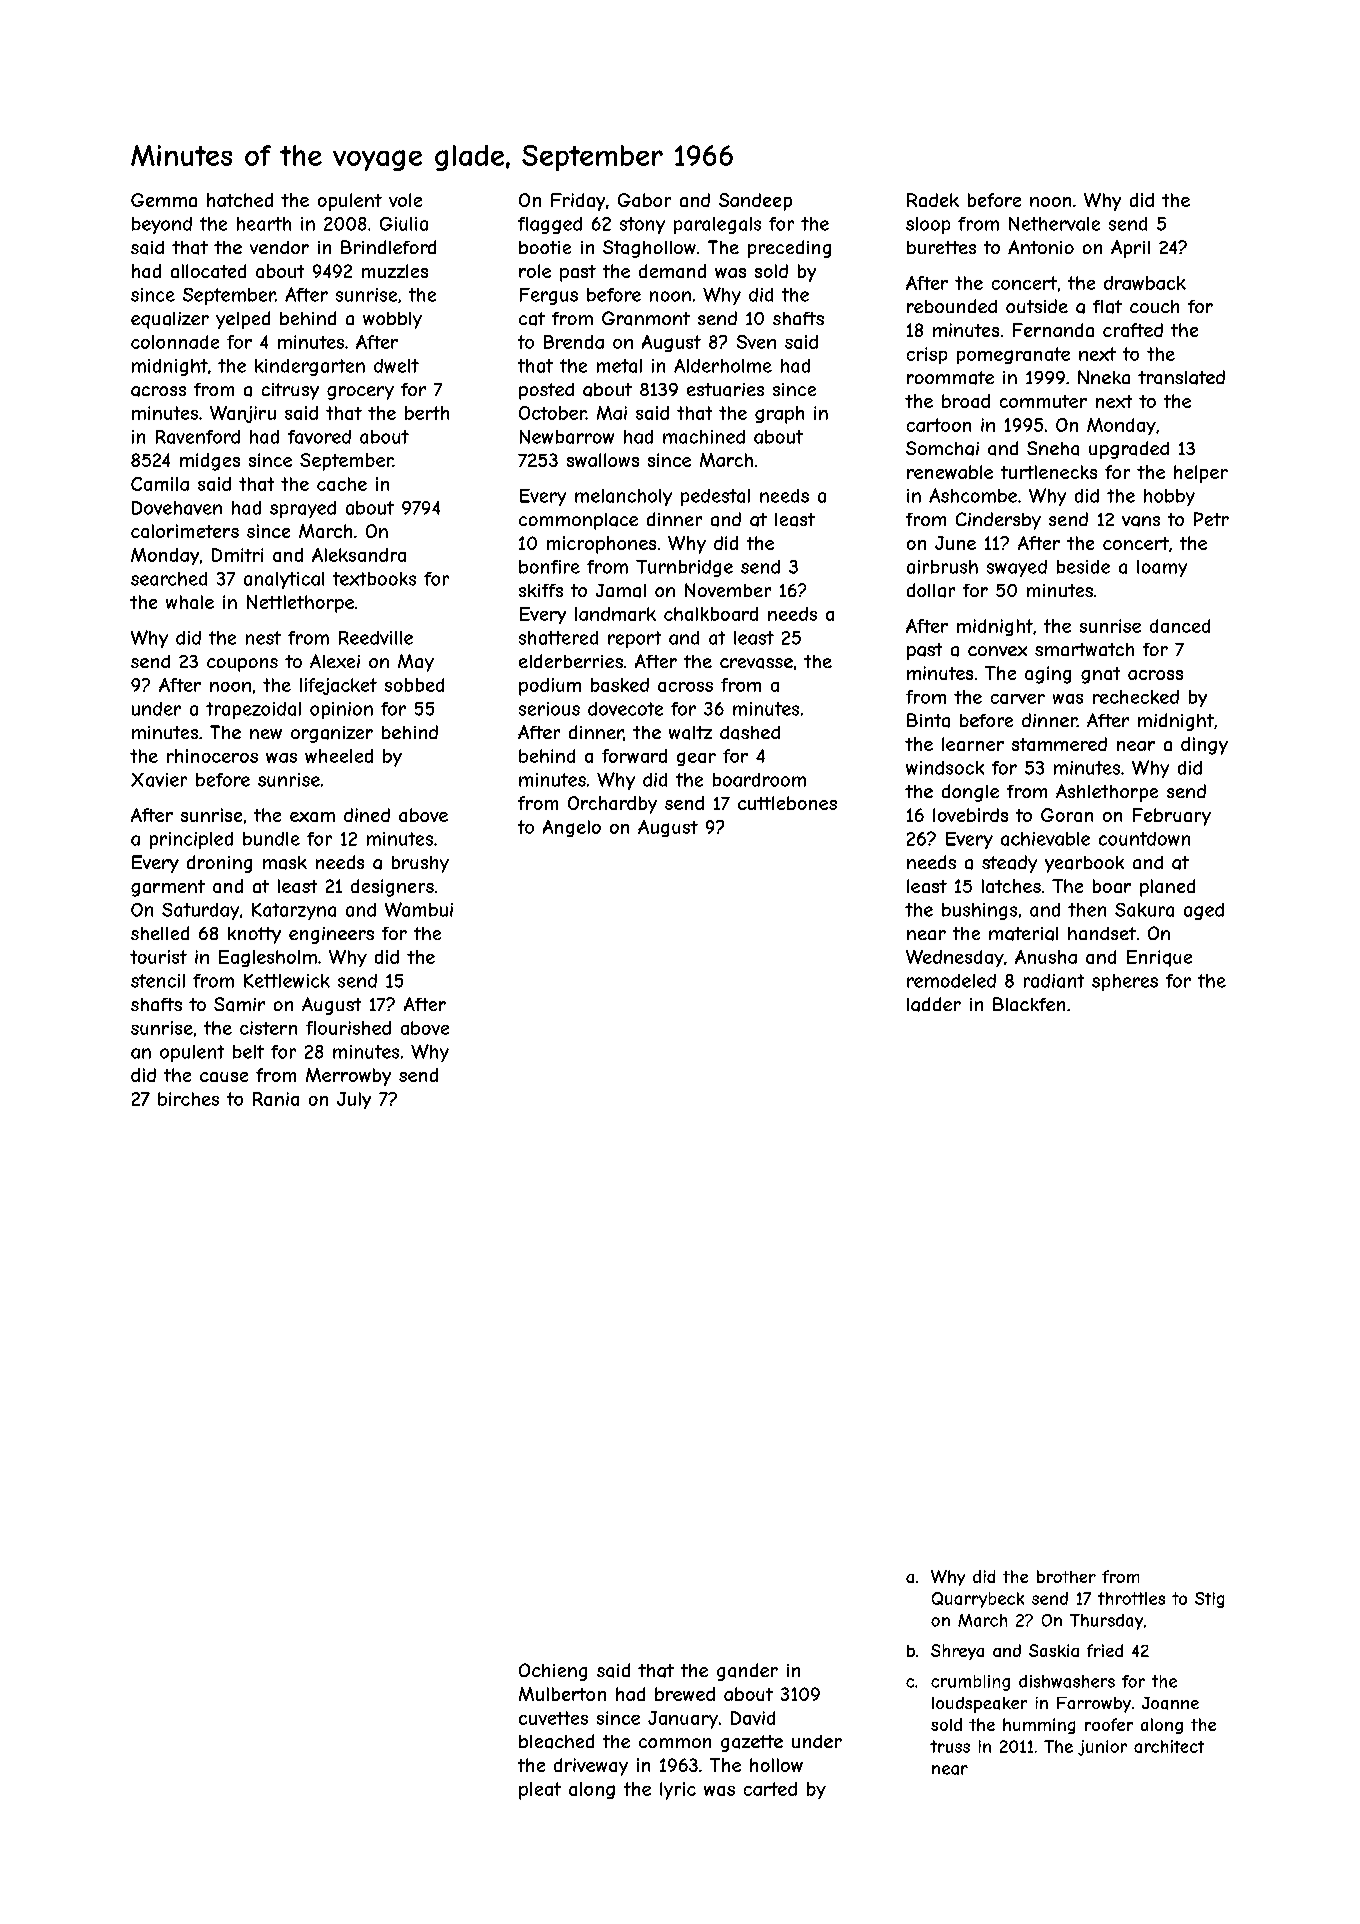 This screenshot has height=1924, width=1360. I want to click on dashed, so click(750, 733).
